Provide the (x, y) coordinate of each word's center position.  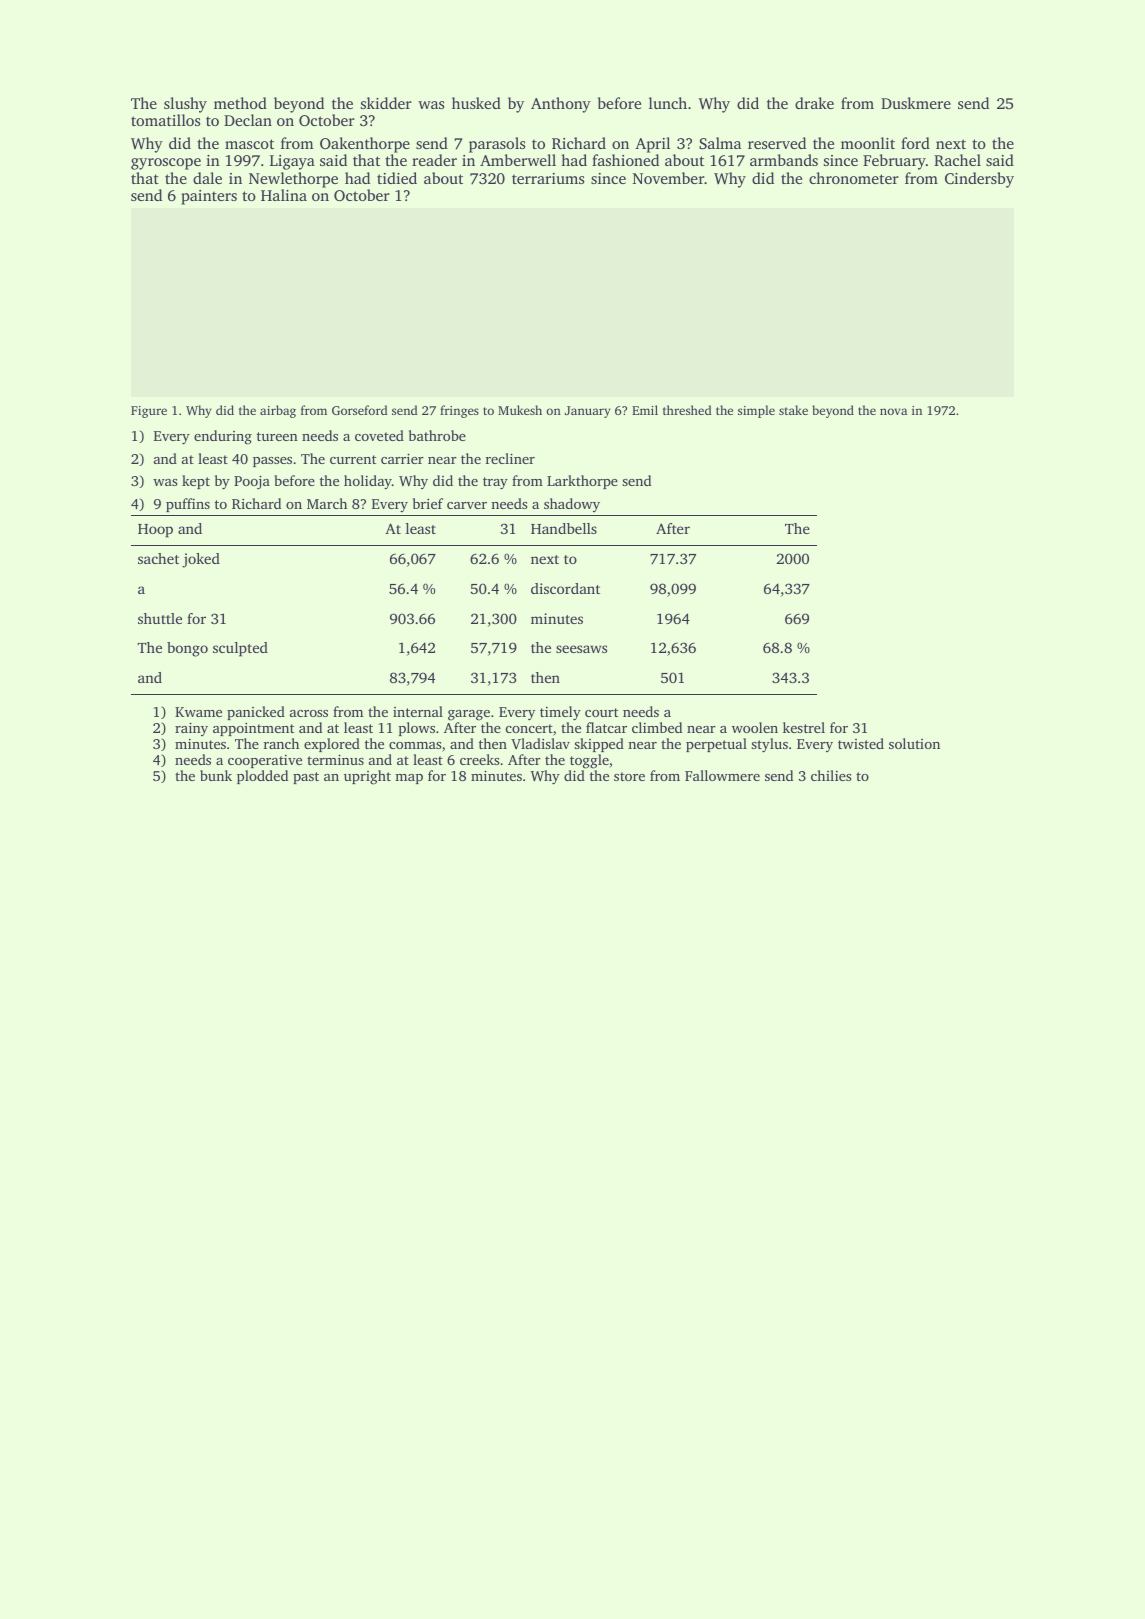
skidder (386, 103)
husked (476, 103)
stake (793, 410)
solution (914, 743)
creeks (479, 759)
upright (367, 777)
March (327, 503)
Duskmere (916, 103)
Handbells (564, 528)
